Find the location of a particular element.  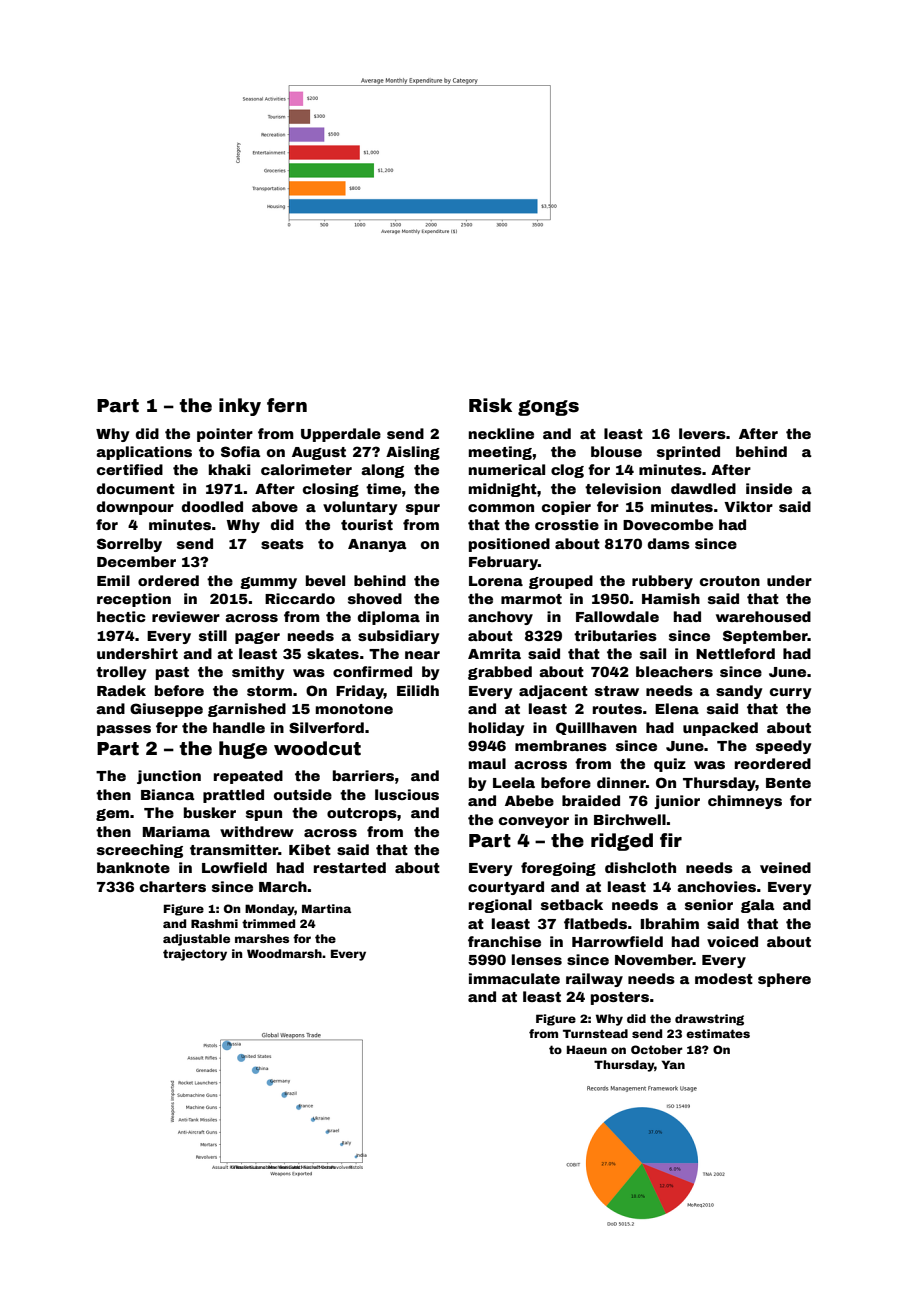

Haeun is located at coordinates (587, 1049).
